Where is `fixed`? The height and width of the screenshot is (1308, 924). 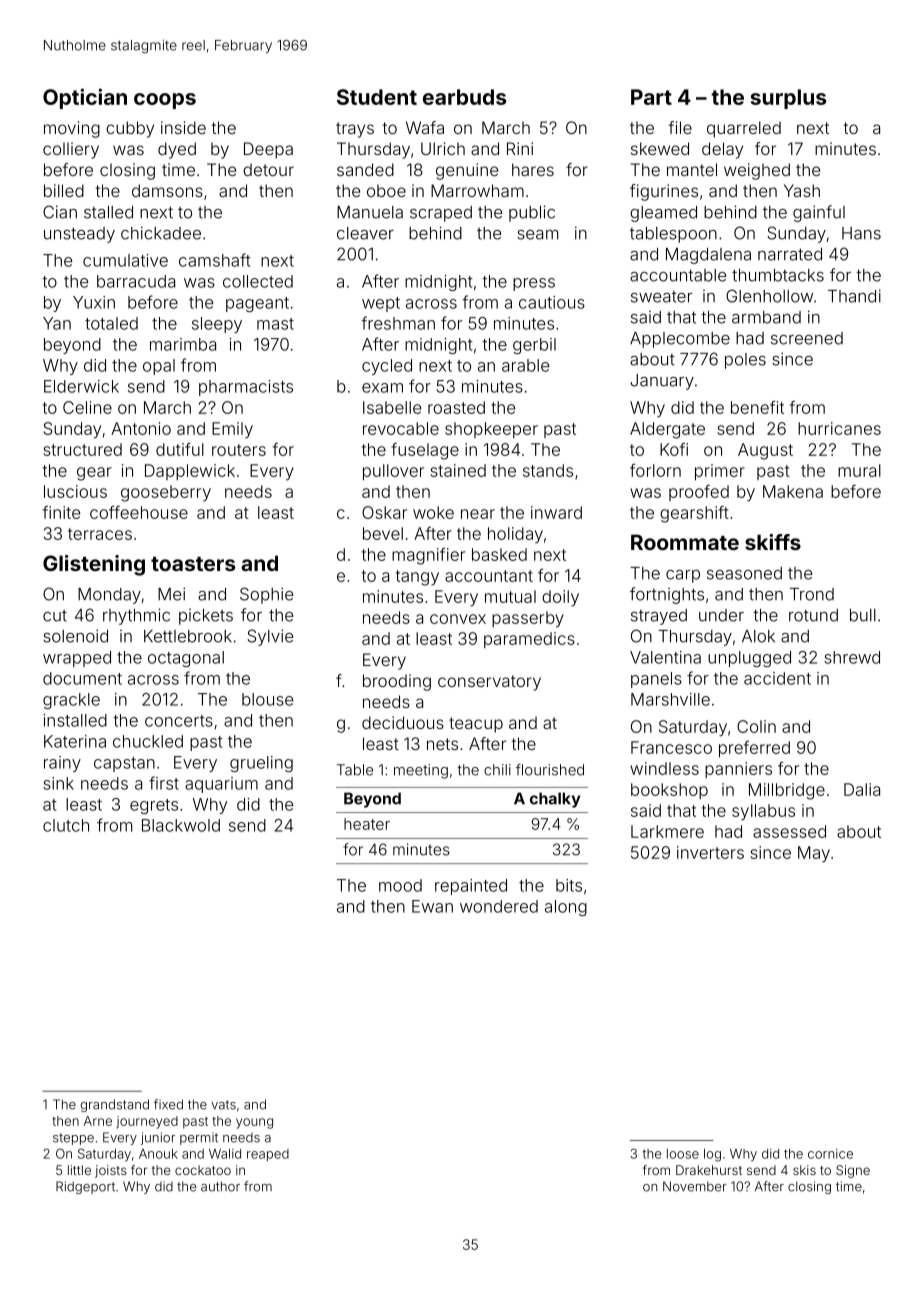
fixed is located at coordinates (168, 1104).
